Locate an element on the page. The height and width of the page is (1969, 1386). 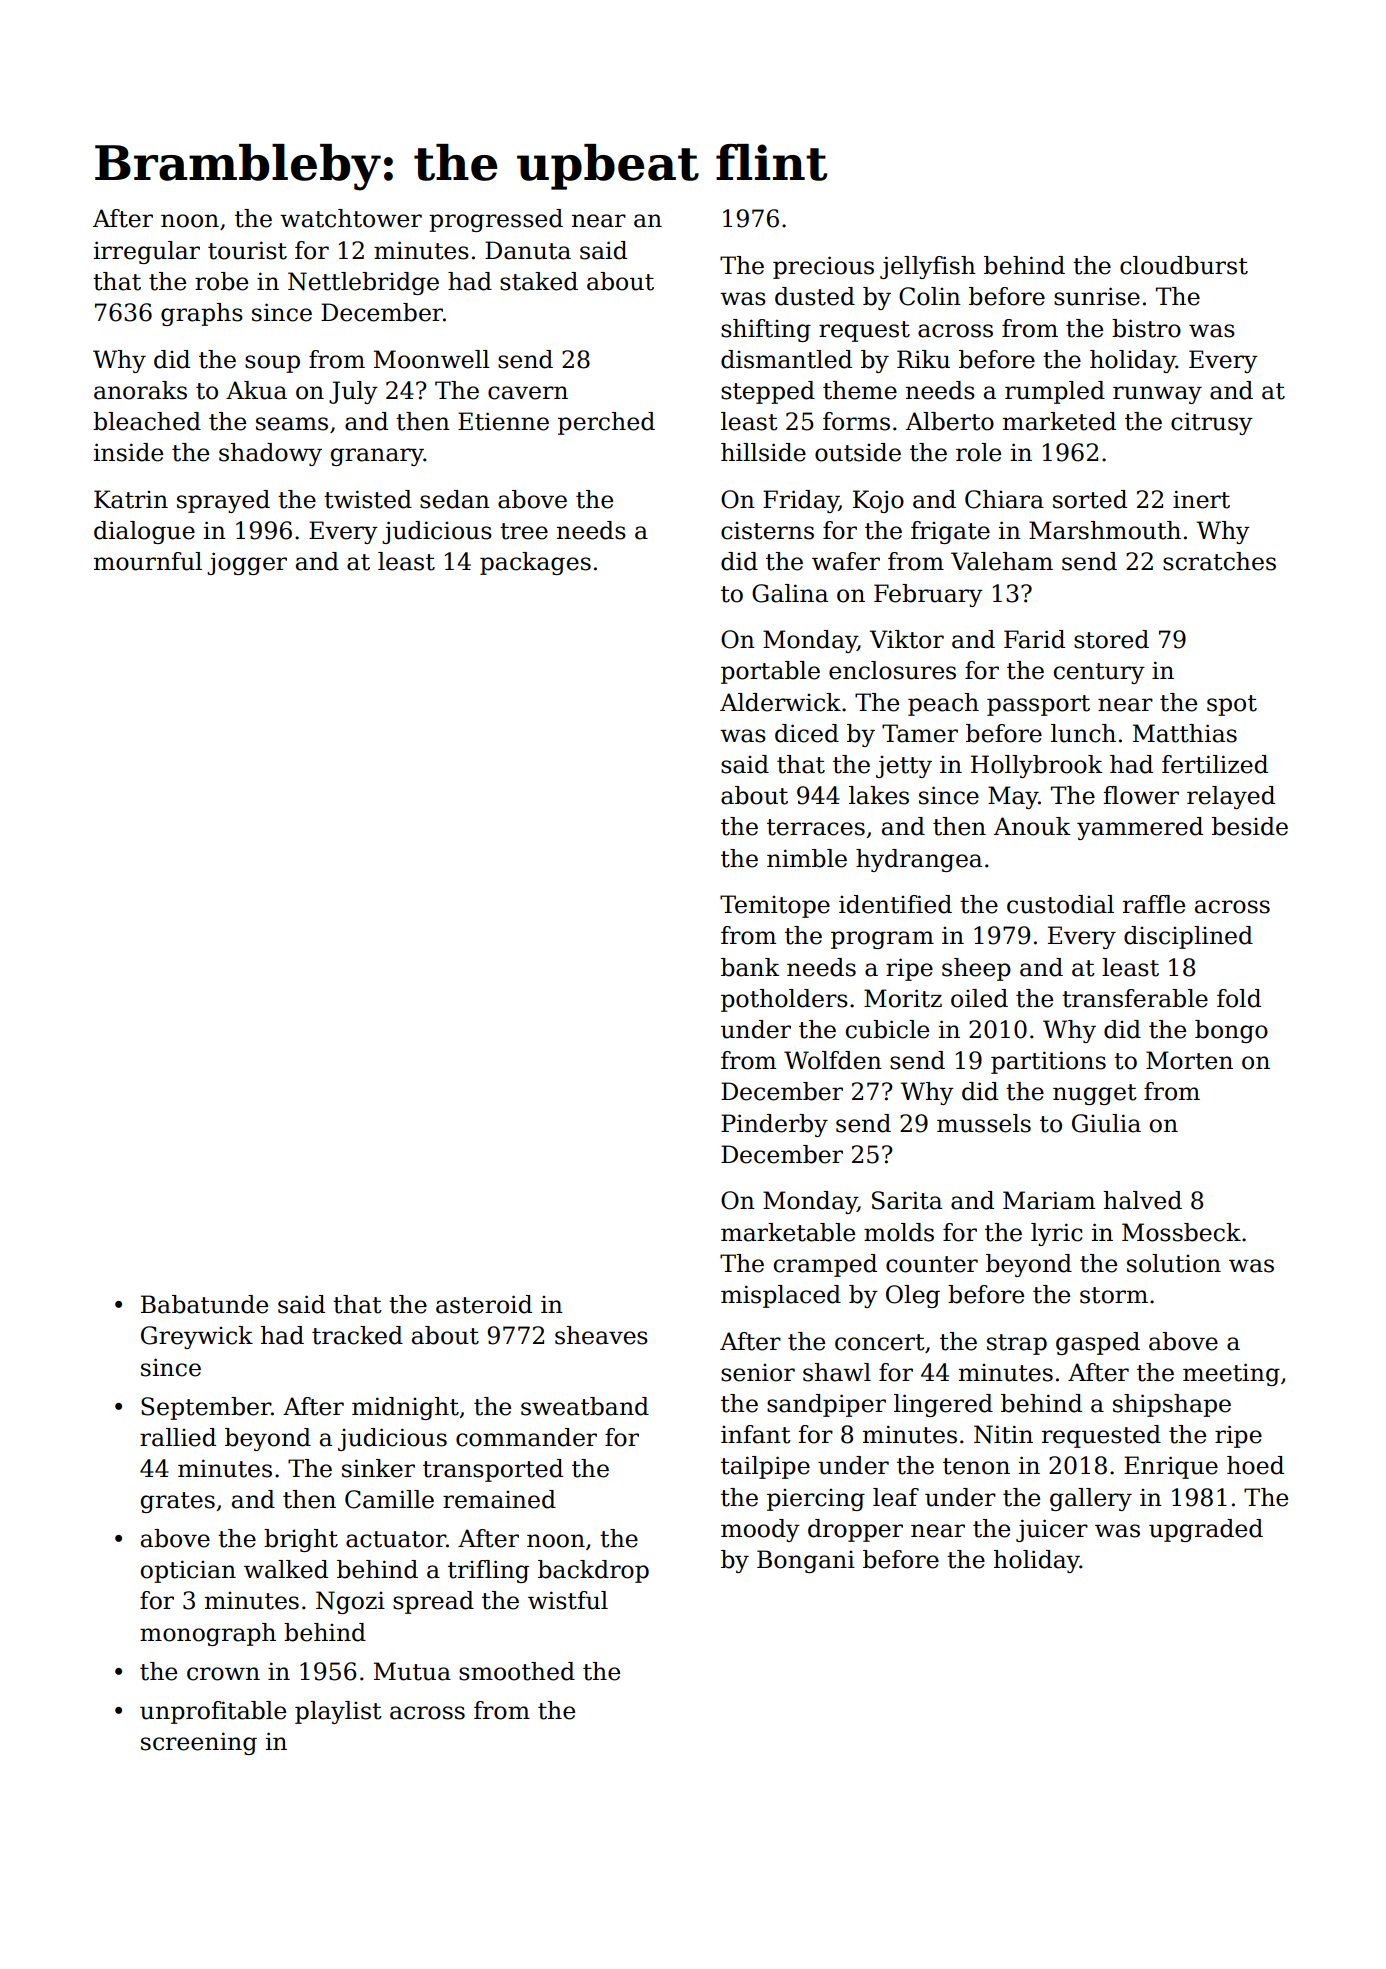
cloudburst is located at coordinates (1184, 265).
